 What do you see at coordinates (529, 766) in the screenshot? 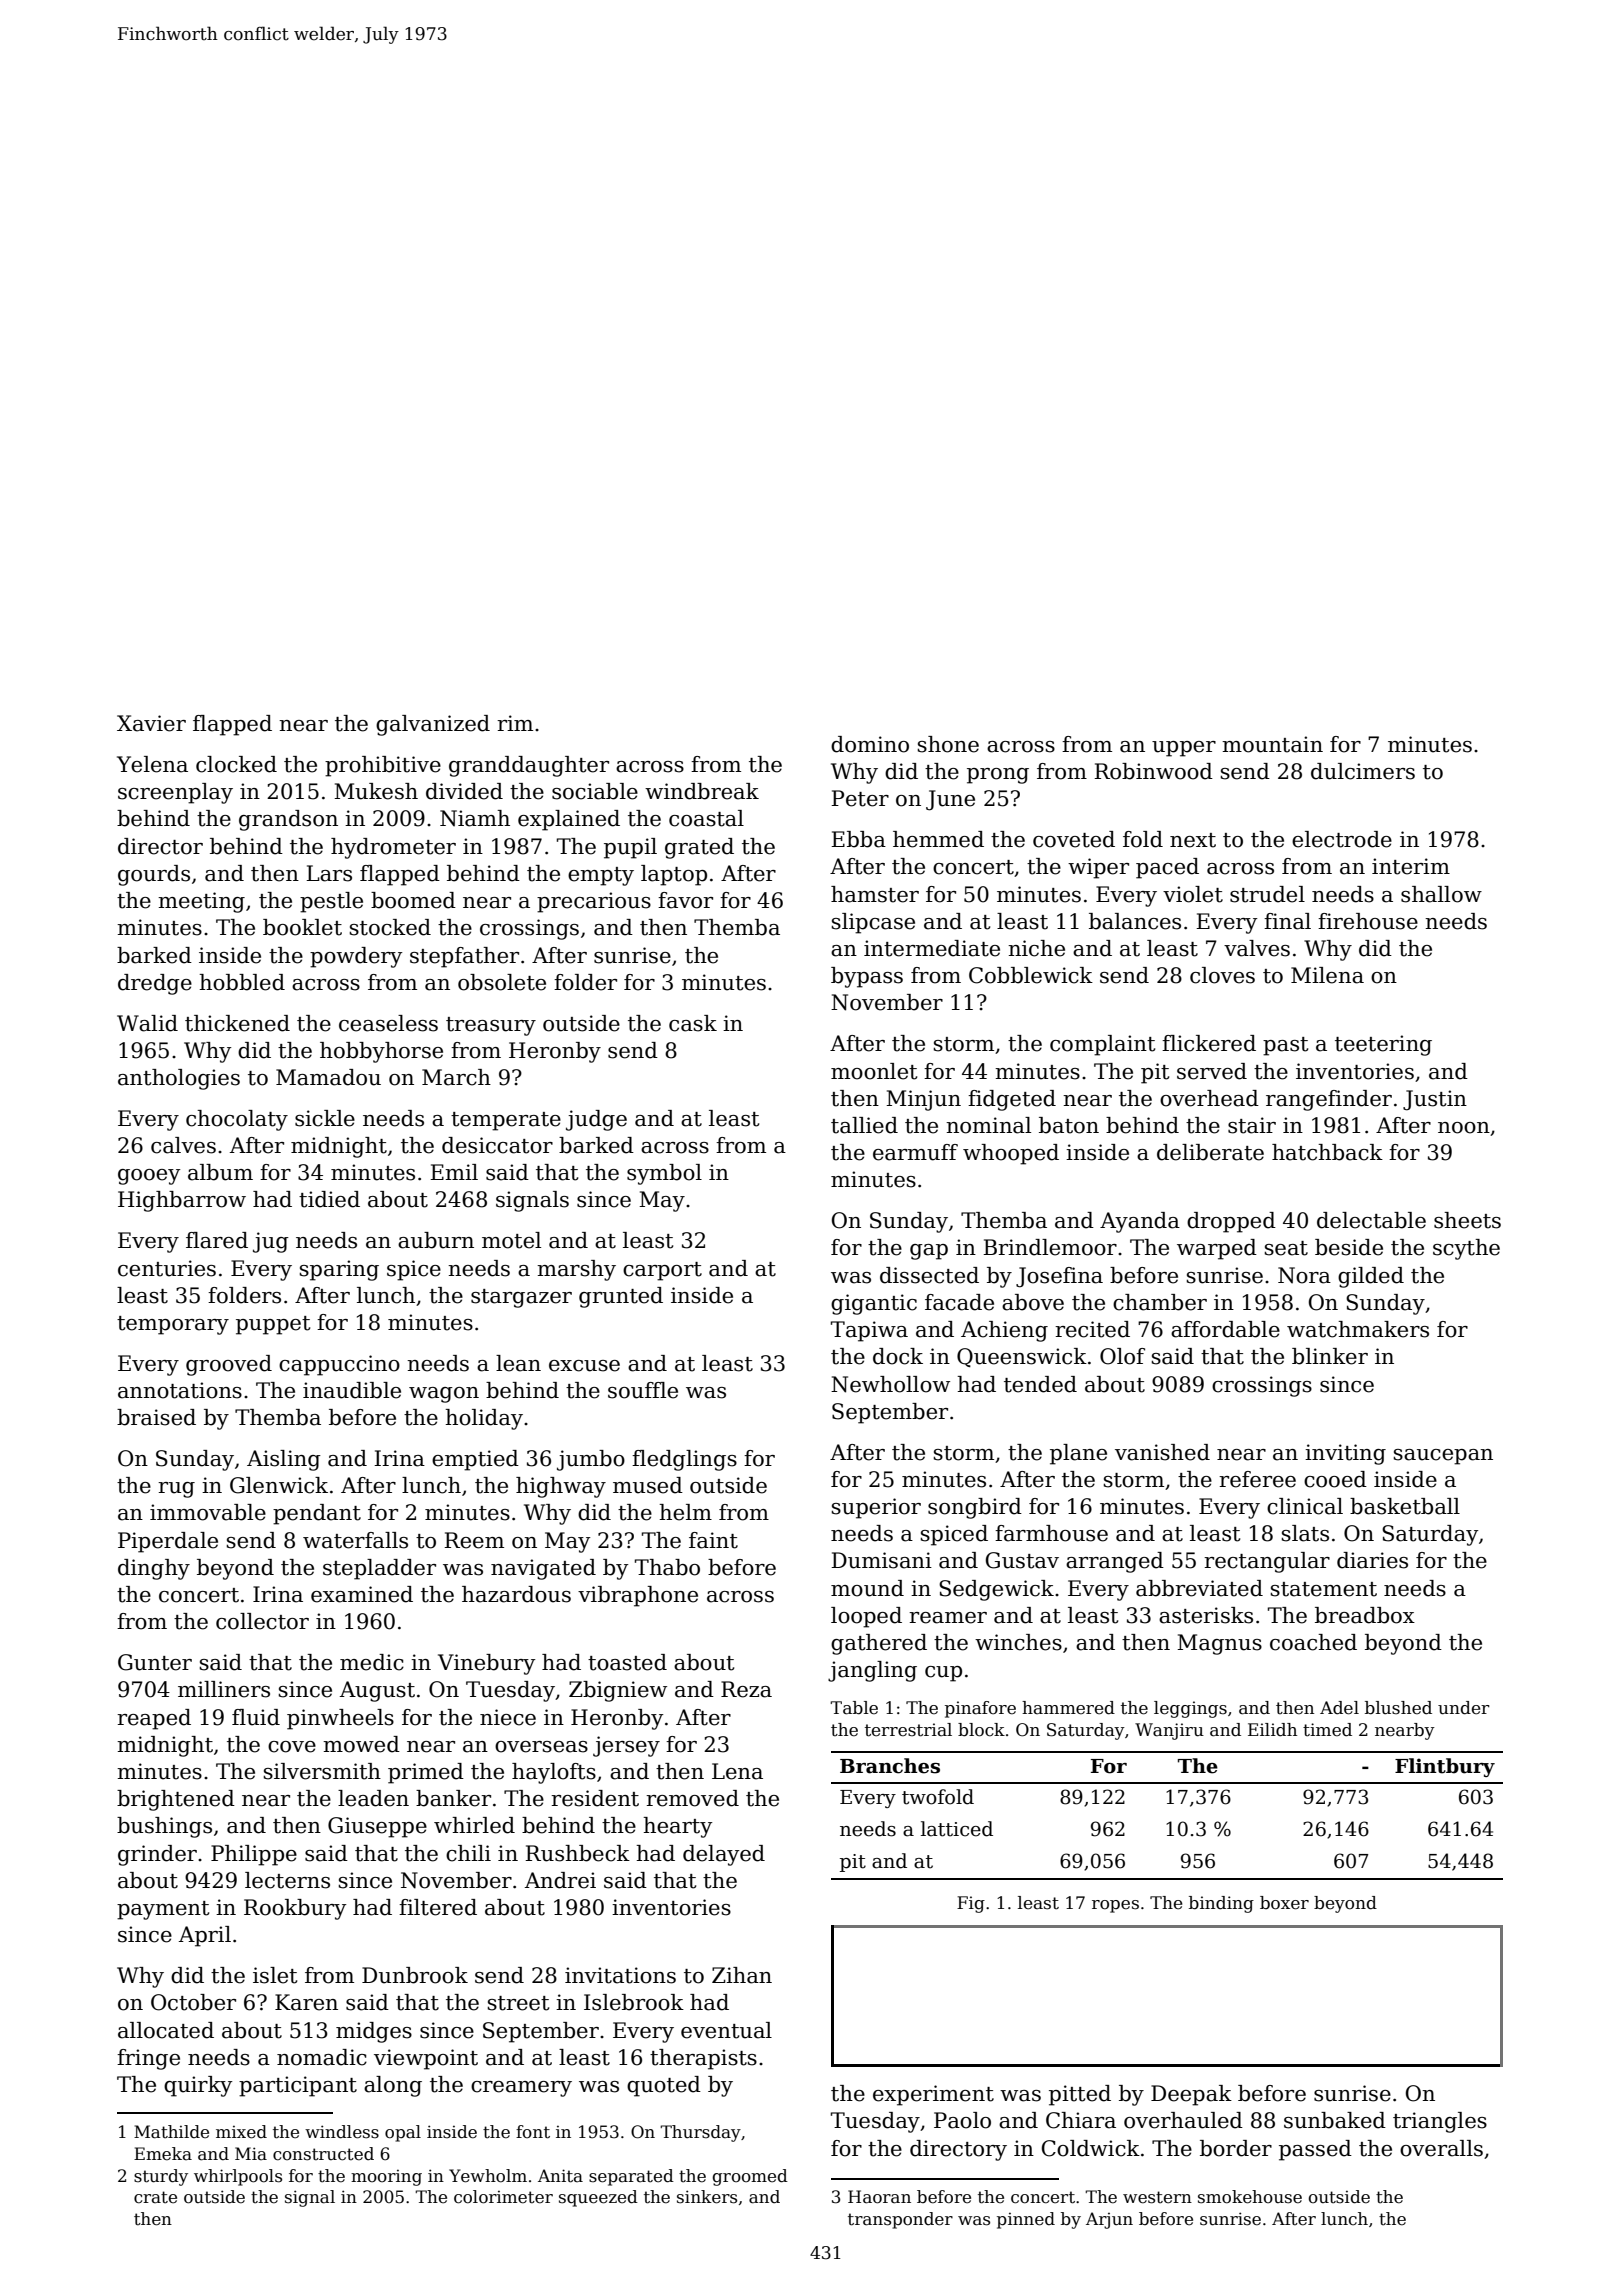
I see `granddaughter` at bounding box center [529, 766].
